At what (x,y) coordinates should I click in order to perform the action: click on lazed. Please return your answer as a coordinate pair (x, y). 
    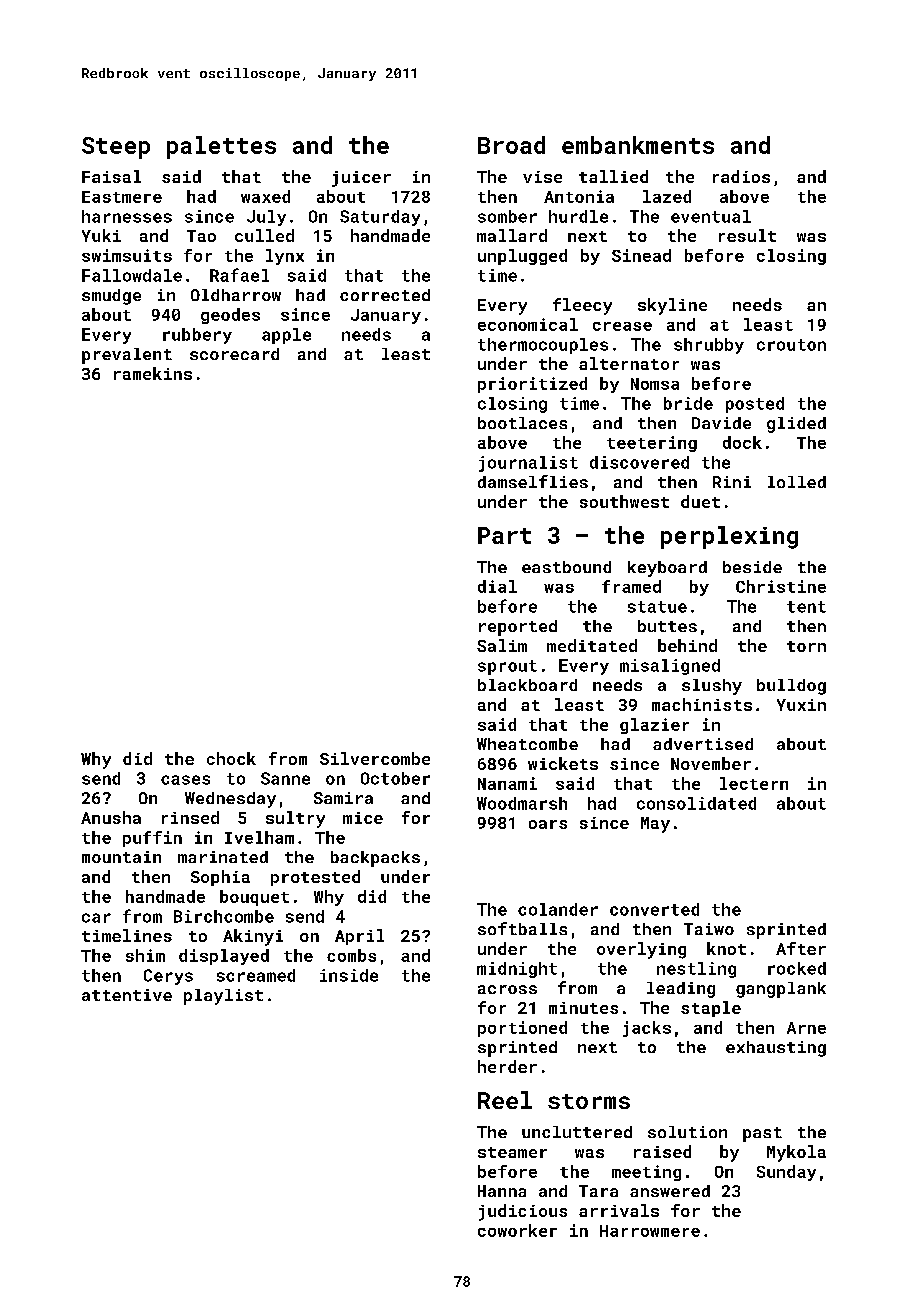
    Looking at the image, I should click on (667, 196).
